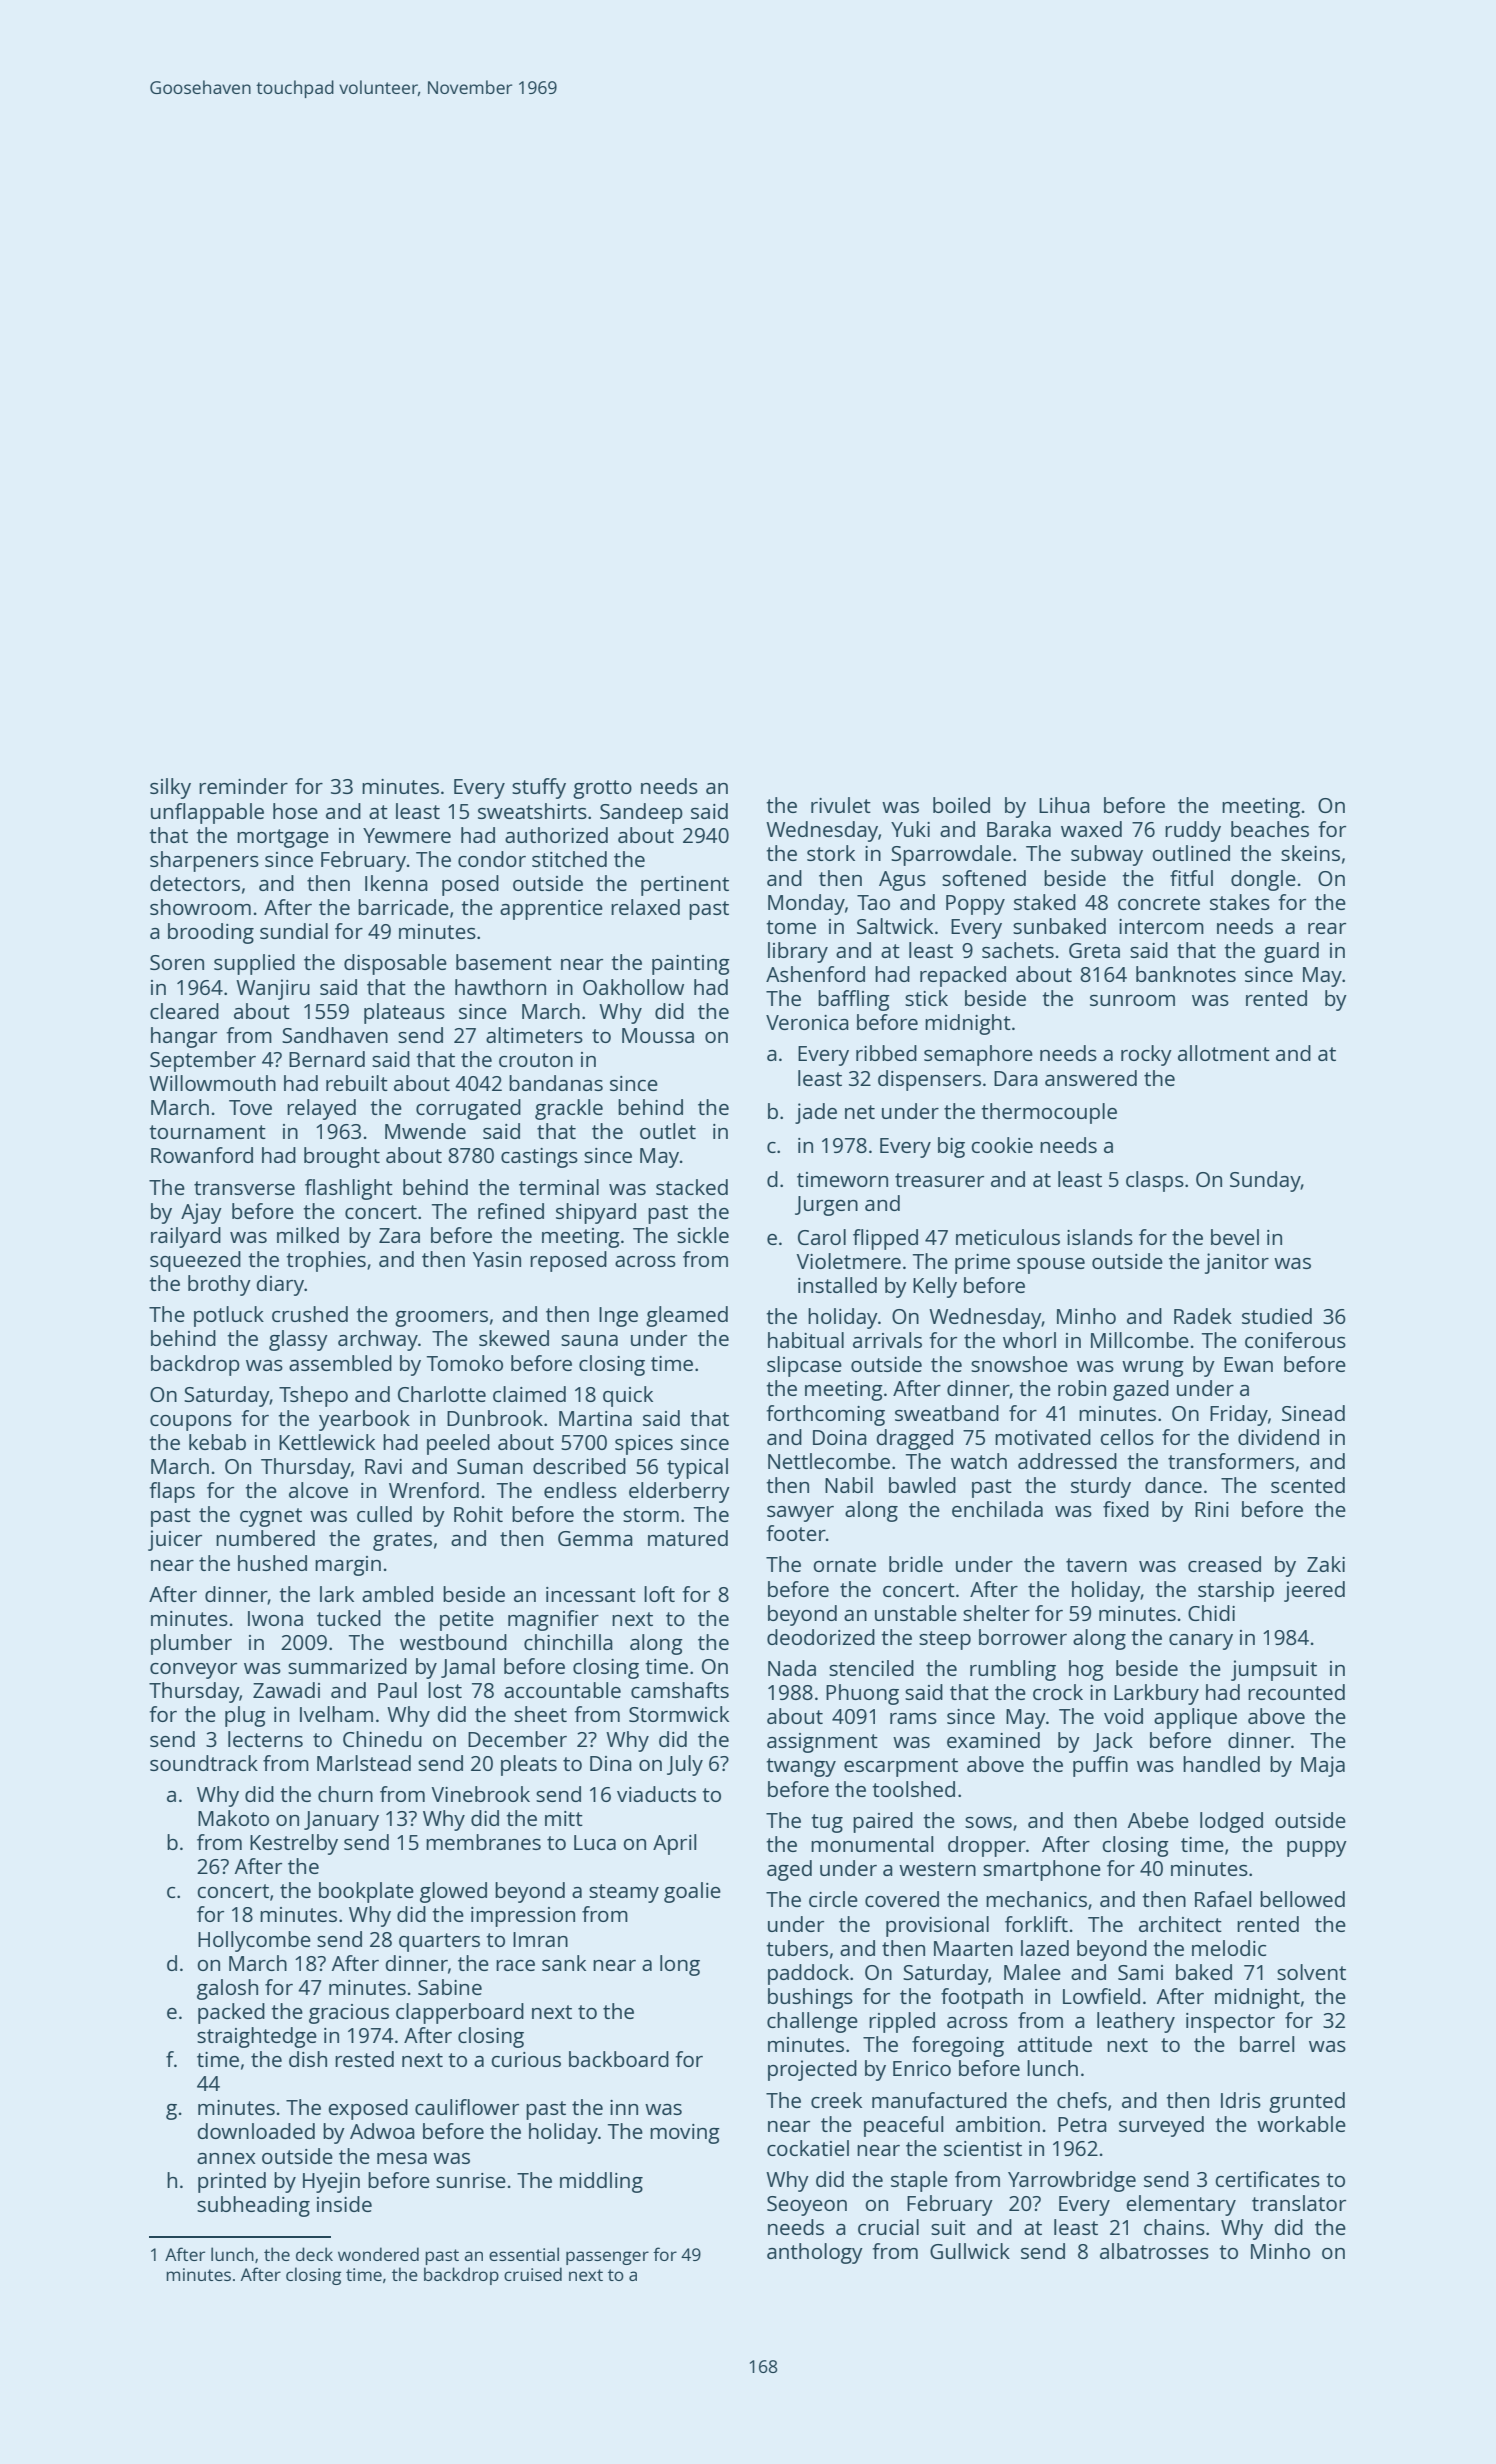 Image resolution: width=1496 pixels, height=2464 pixels. I want to click on bandanas, so click(556, 1083).
